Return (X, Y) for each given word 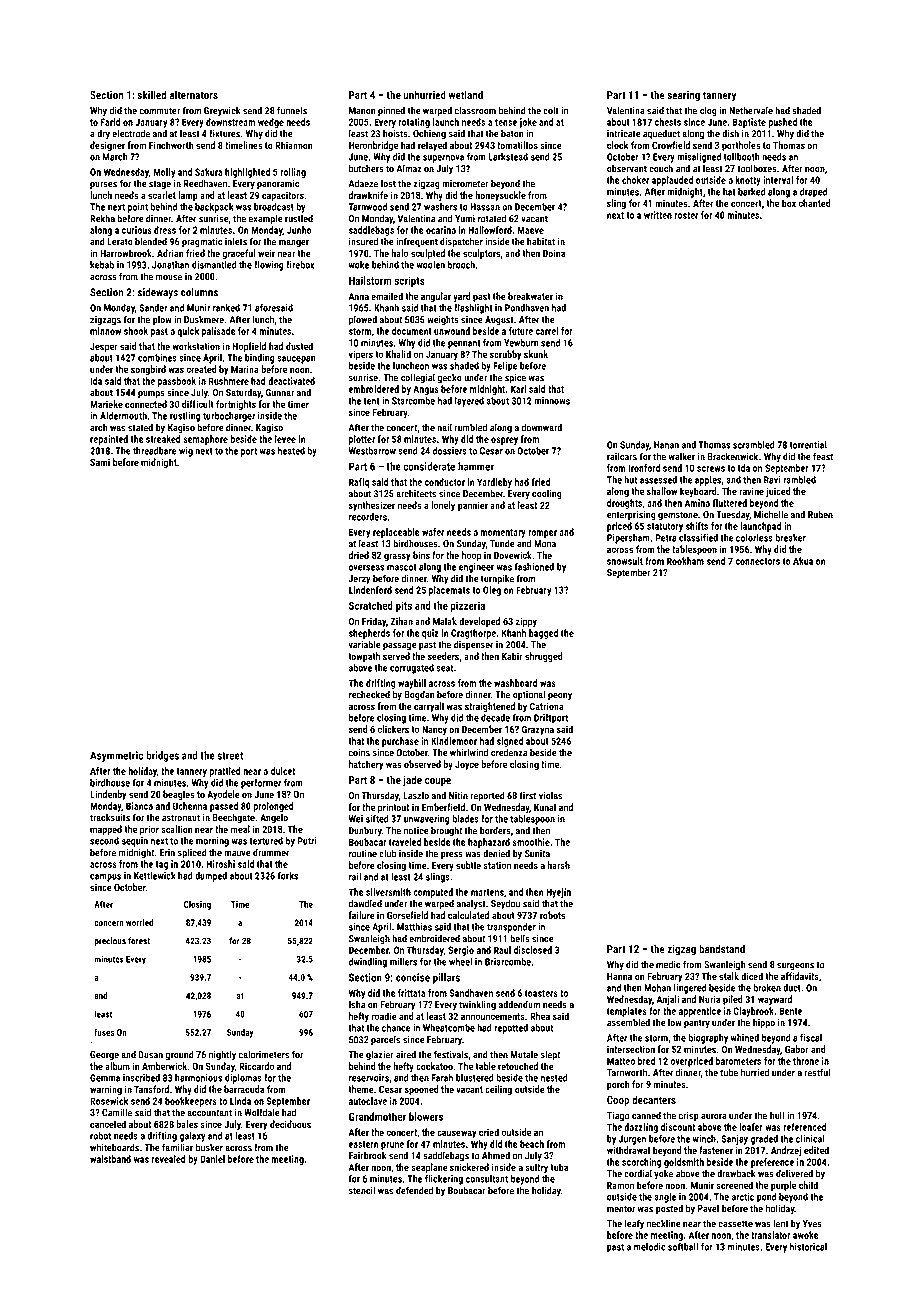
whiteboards (114, 1147)
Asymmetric (116, 756)
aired (406, 1054)
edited (816, 1150)
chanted (815, 203)
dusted (299, 346)
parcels (385, 1040)
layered (469, 402)
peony (560, 697)
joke (528, 123)
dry (103, 134)
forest (139, 941)
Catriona (547, 706)
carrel (547, 331)
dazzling (641, 1128)
